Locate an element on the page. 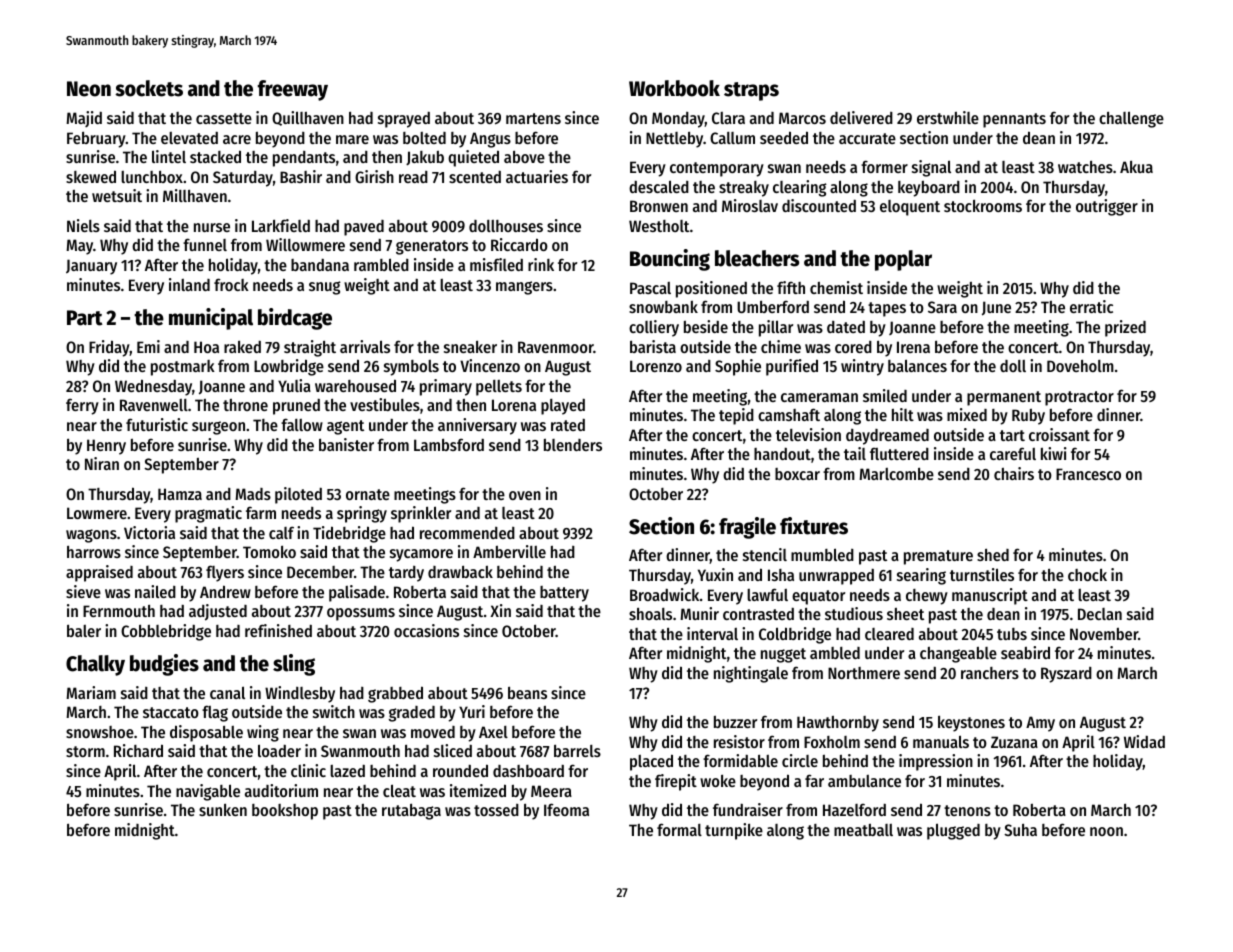 This page has width=1233, height=952. springy is located at coordinates (362, 514).
